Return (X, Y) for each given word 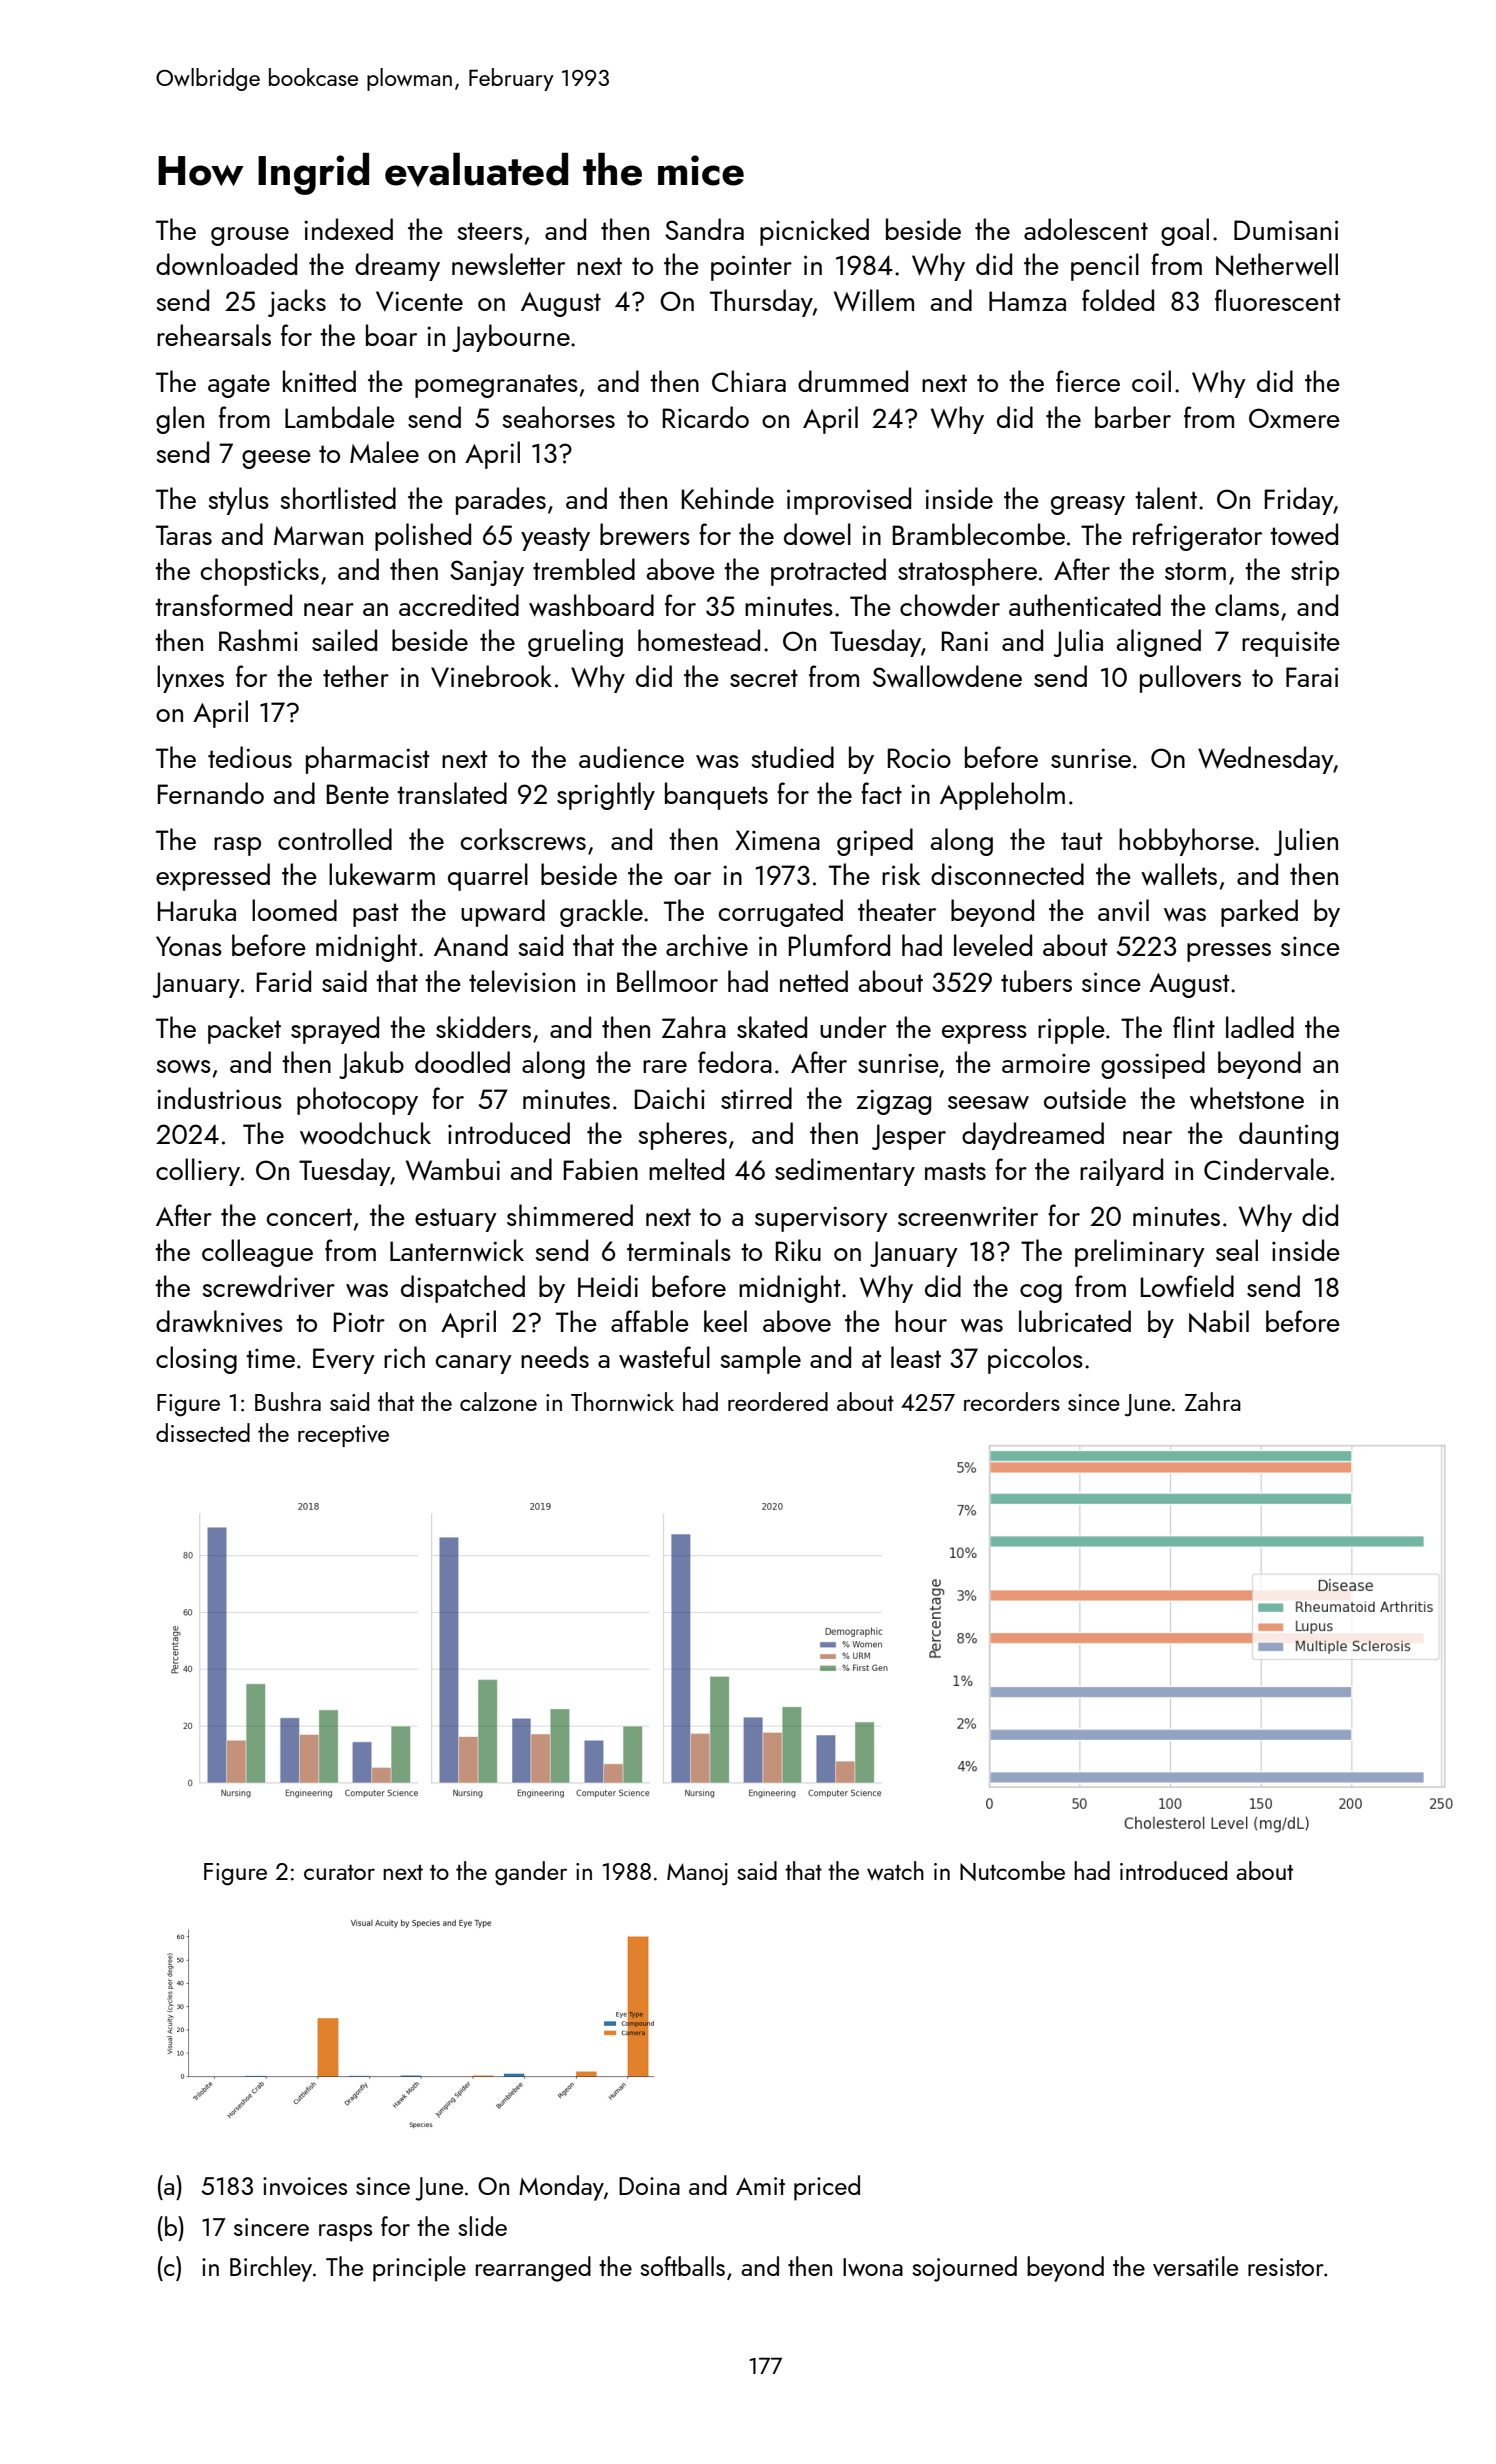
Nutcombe (1012, 1871)
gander (531, 1873)
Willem (874, 300)
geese (276, 459)
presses (1229, 952)
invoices (305, 2186)
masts (955, 1171)
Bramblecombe (979, 534)
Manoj (697, 1874)
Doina (649, 2186)
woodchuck (365, 1133)
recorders (1012, 1401)
